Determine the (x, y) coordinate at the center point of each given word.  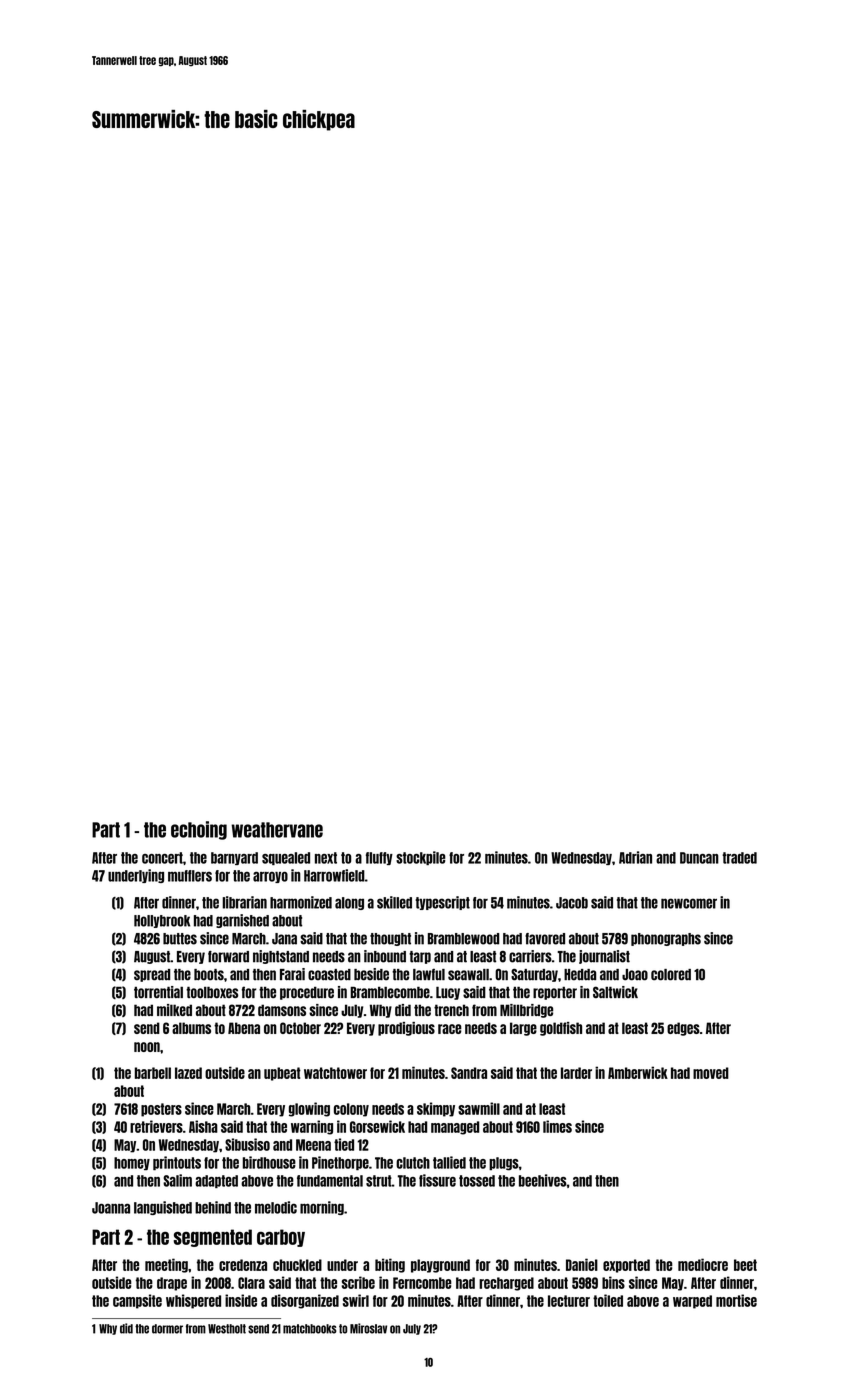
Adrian (635, 857)
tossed (477, 1181)
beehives (543, 1180)
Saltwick (615, 992)
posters (161, 1110)
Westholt (227, 1329)
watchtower (335, 1073)
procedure (307, 993)
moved (711, 1073)
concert (162, 858)
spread (152, 975)
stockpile (421, 858)
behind (213, 1207)
